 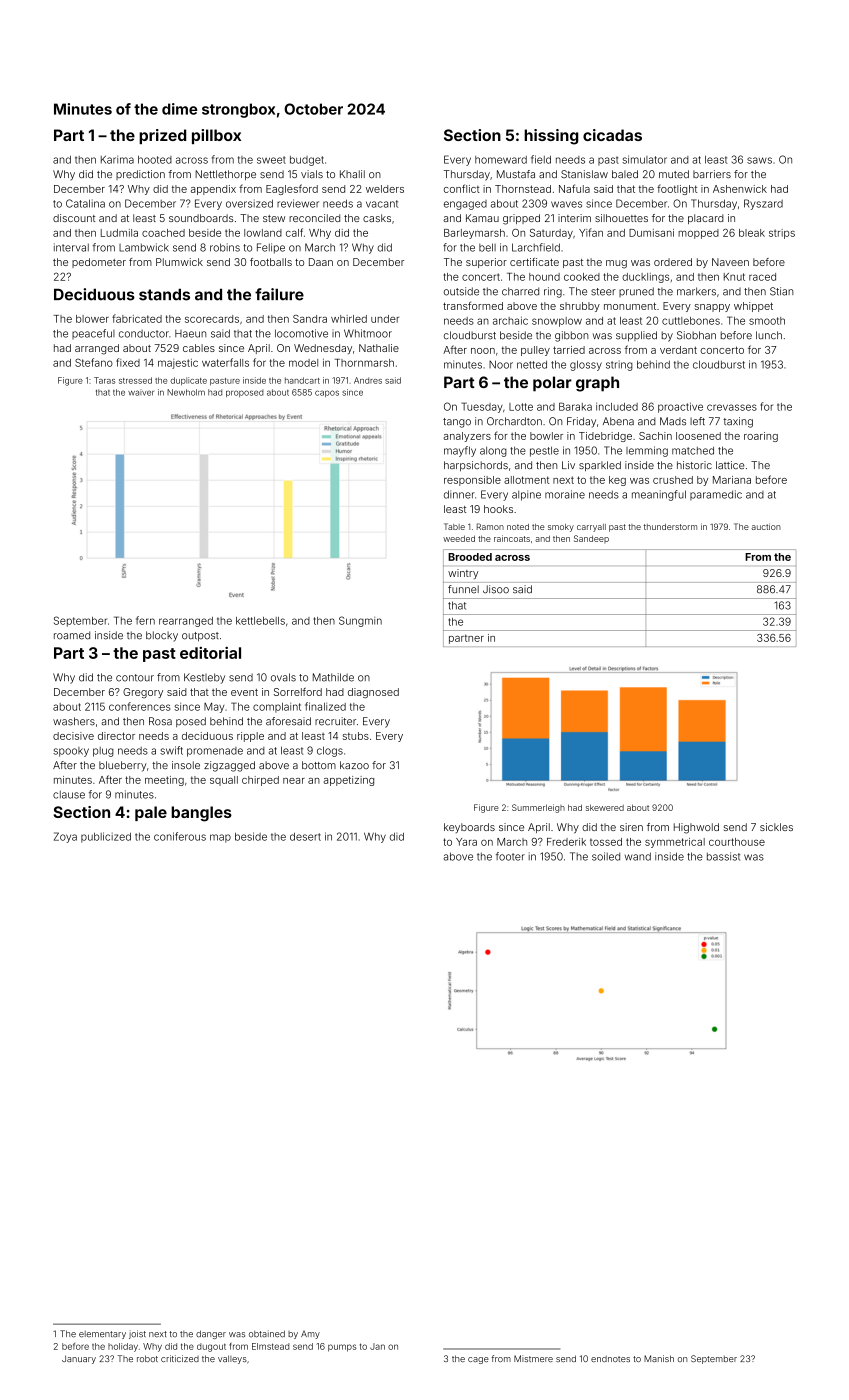 What do you see at coordinates (591, 528) in the screenshot?
I see `carryall` at bounding box center [591, 528].
